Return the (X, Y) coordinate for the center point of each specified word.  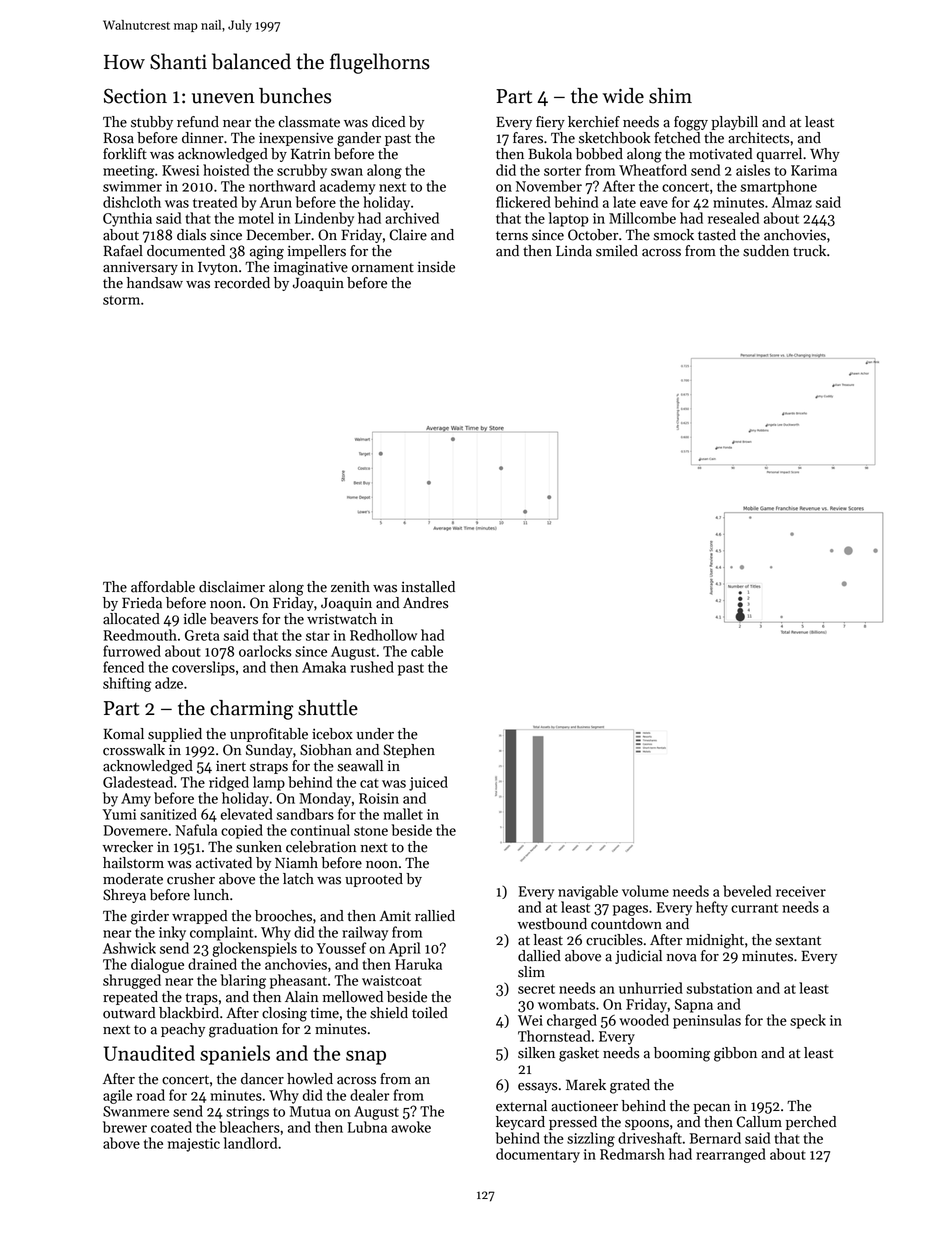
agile (117, 1096)
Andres (425, 603)
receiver (801, 891)
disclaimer (232, 587)
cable (427, 651)
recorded (242, 283)
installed (428, 587)
